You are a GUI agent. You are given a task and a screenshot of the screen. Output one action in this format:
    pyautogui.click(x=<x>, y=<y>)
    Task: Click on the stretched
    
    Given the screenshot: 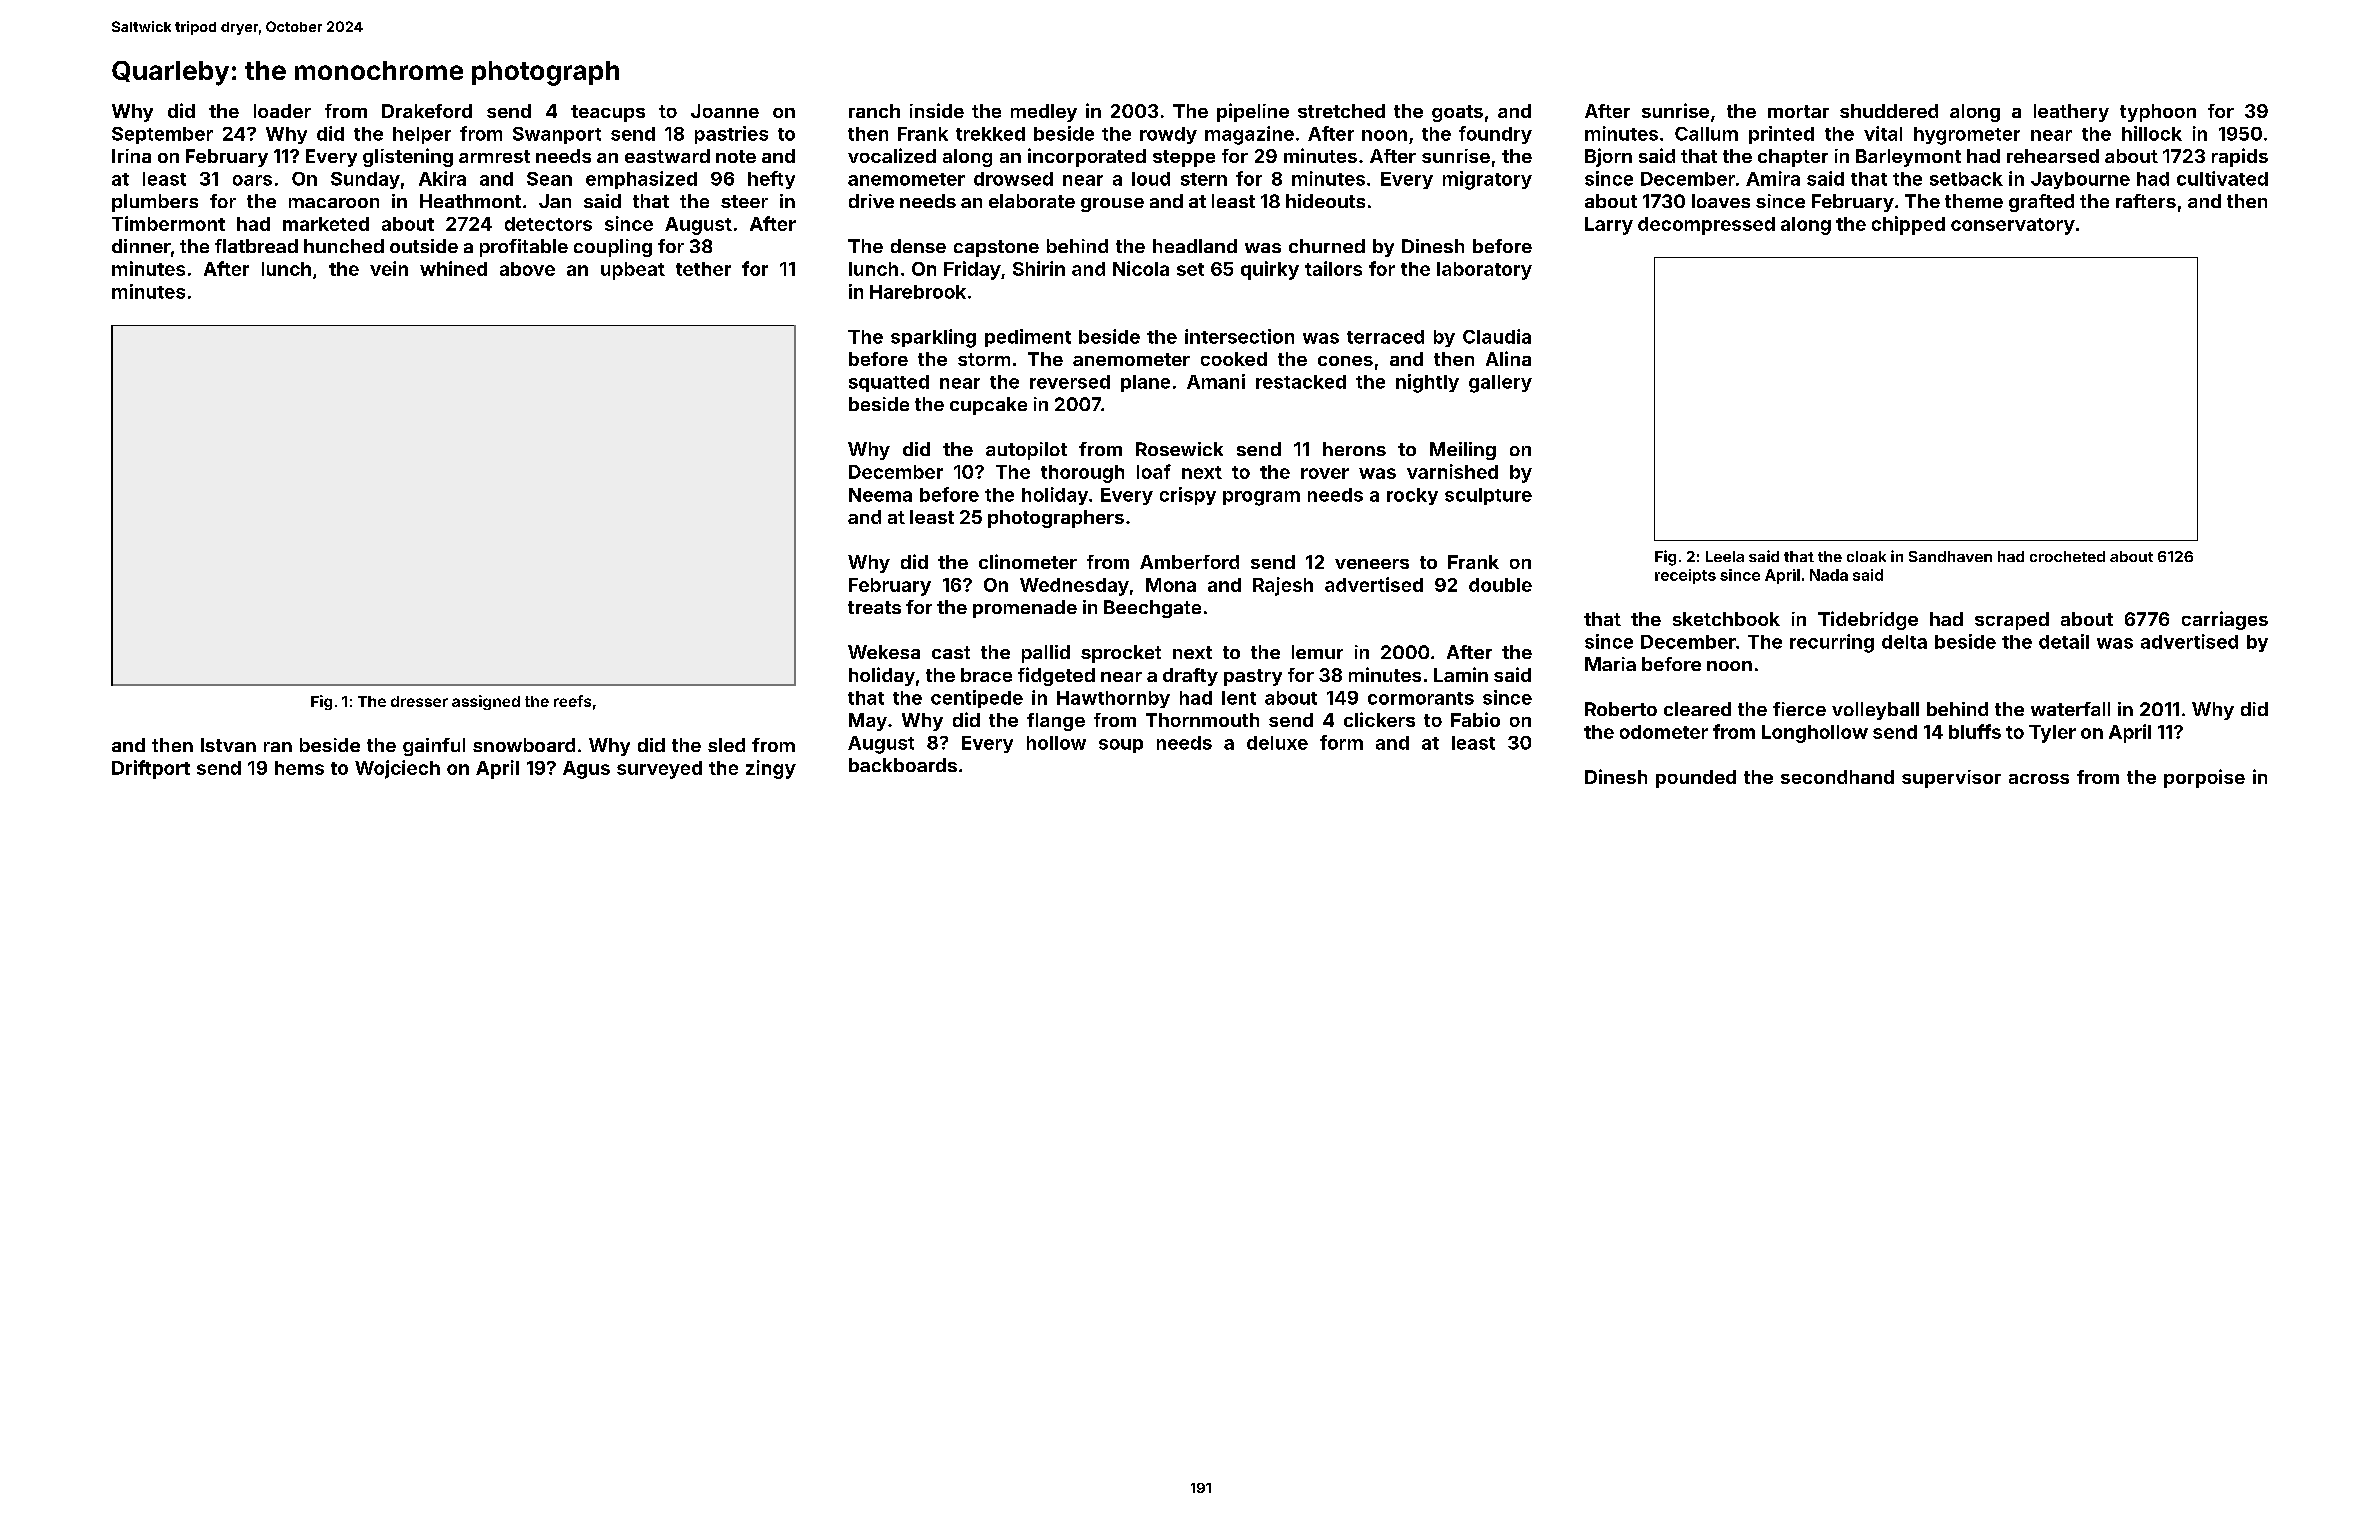 What is the action you would take?
    pyautogui.click(x=1341, y=111)
